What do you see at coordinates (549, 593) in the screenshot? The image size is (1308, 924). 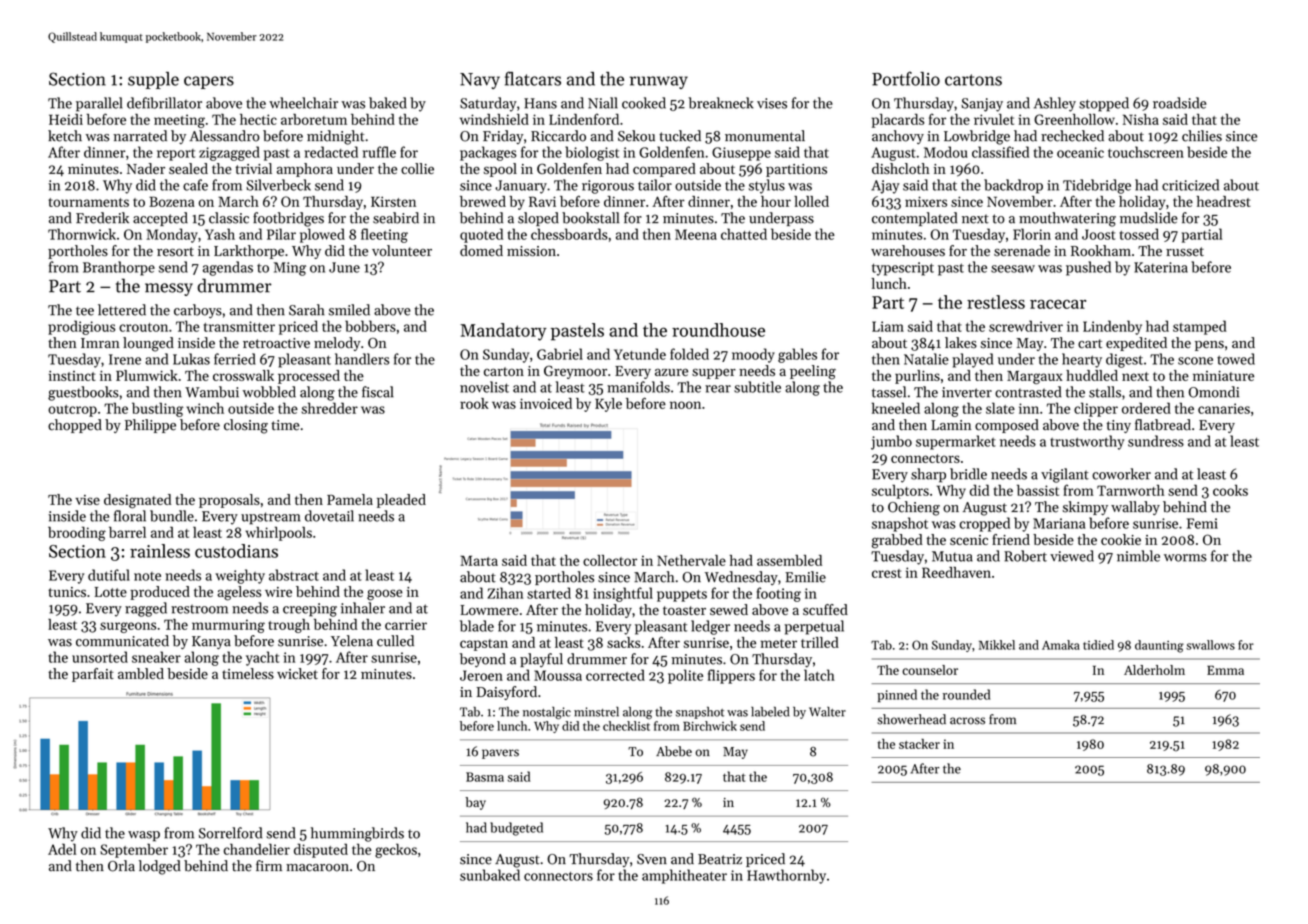 I see `started` at bounding box center [549, 593].
